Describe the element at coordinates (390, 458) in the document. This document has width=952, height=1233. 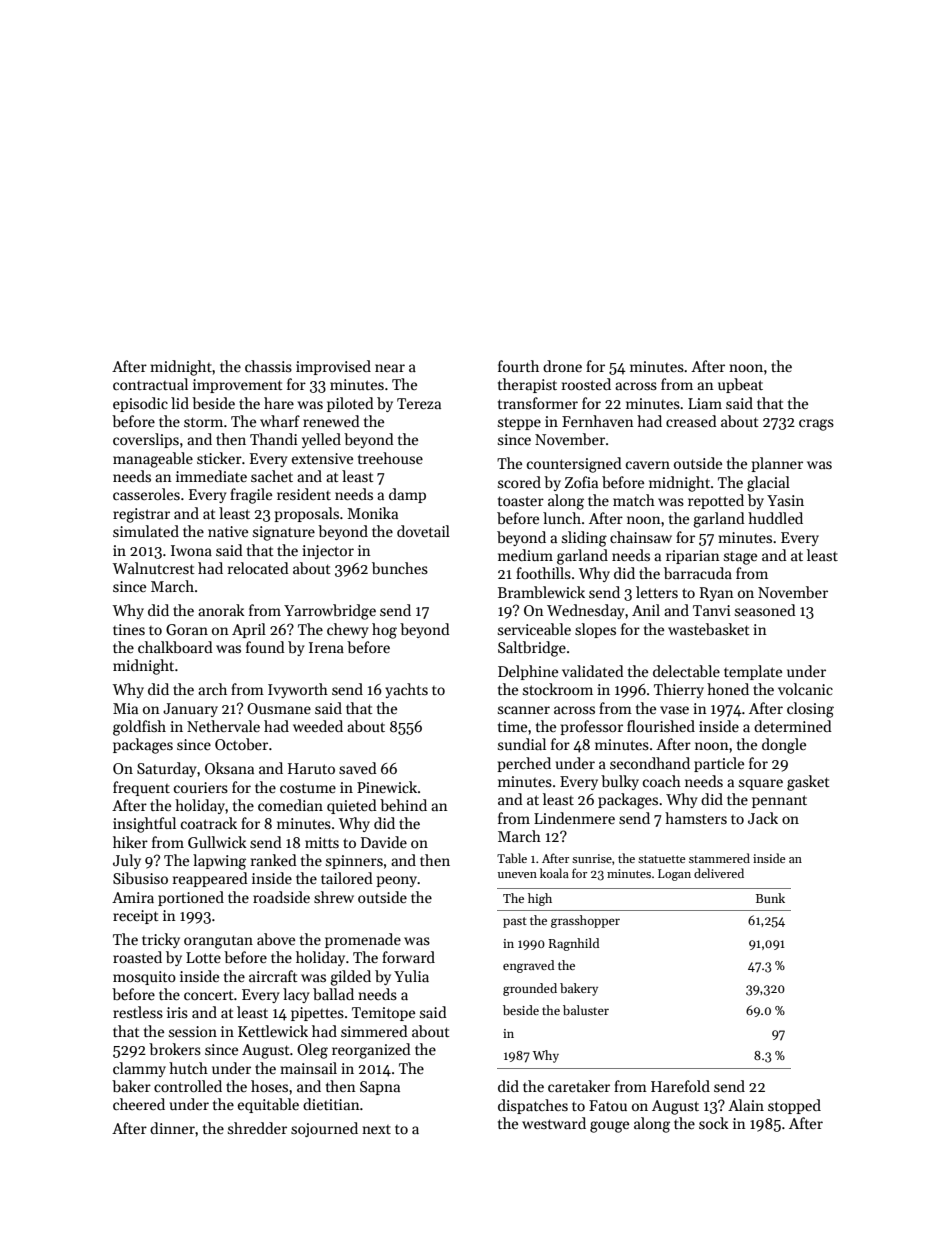
I see `treehouse` at that location.
